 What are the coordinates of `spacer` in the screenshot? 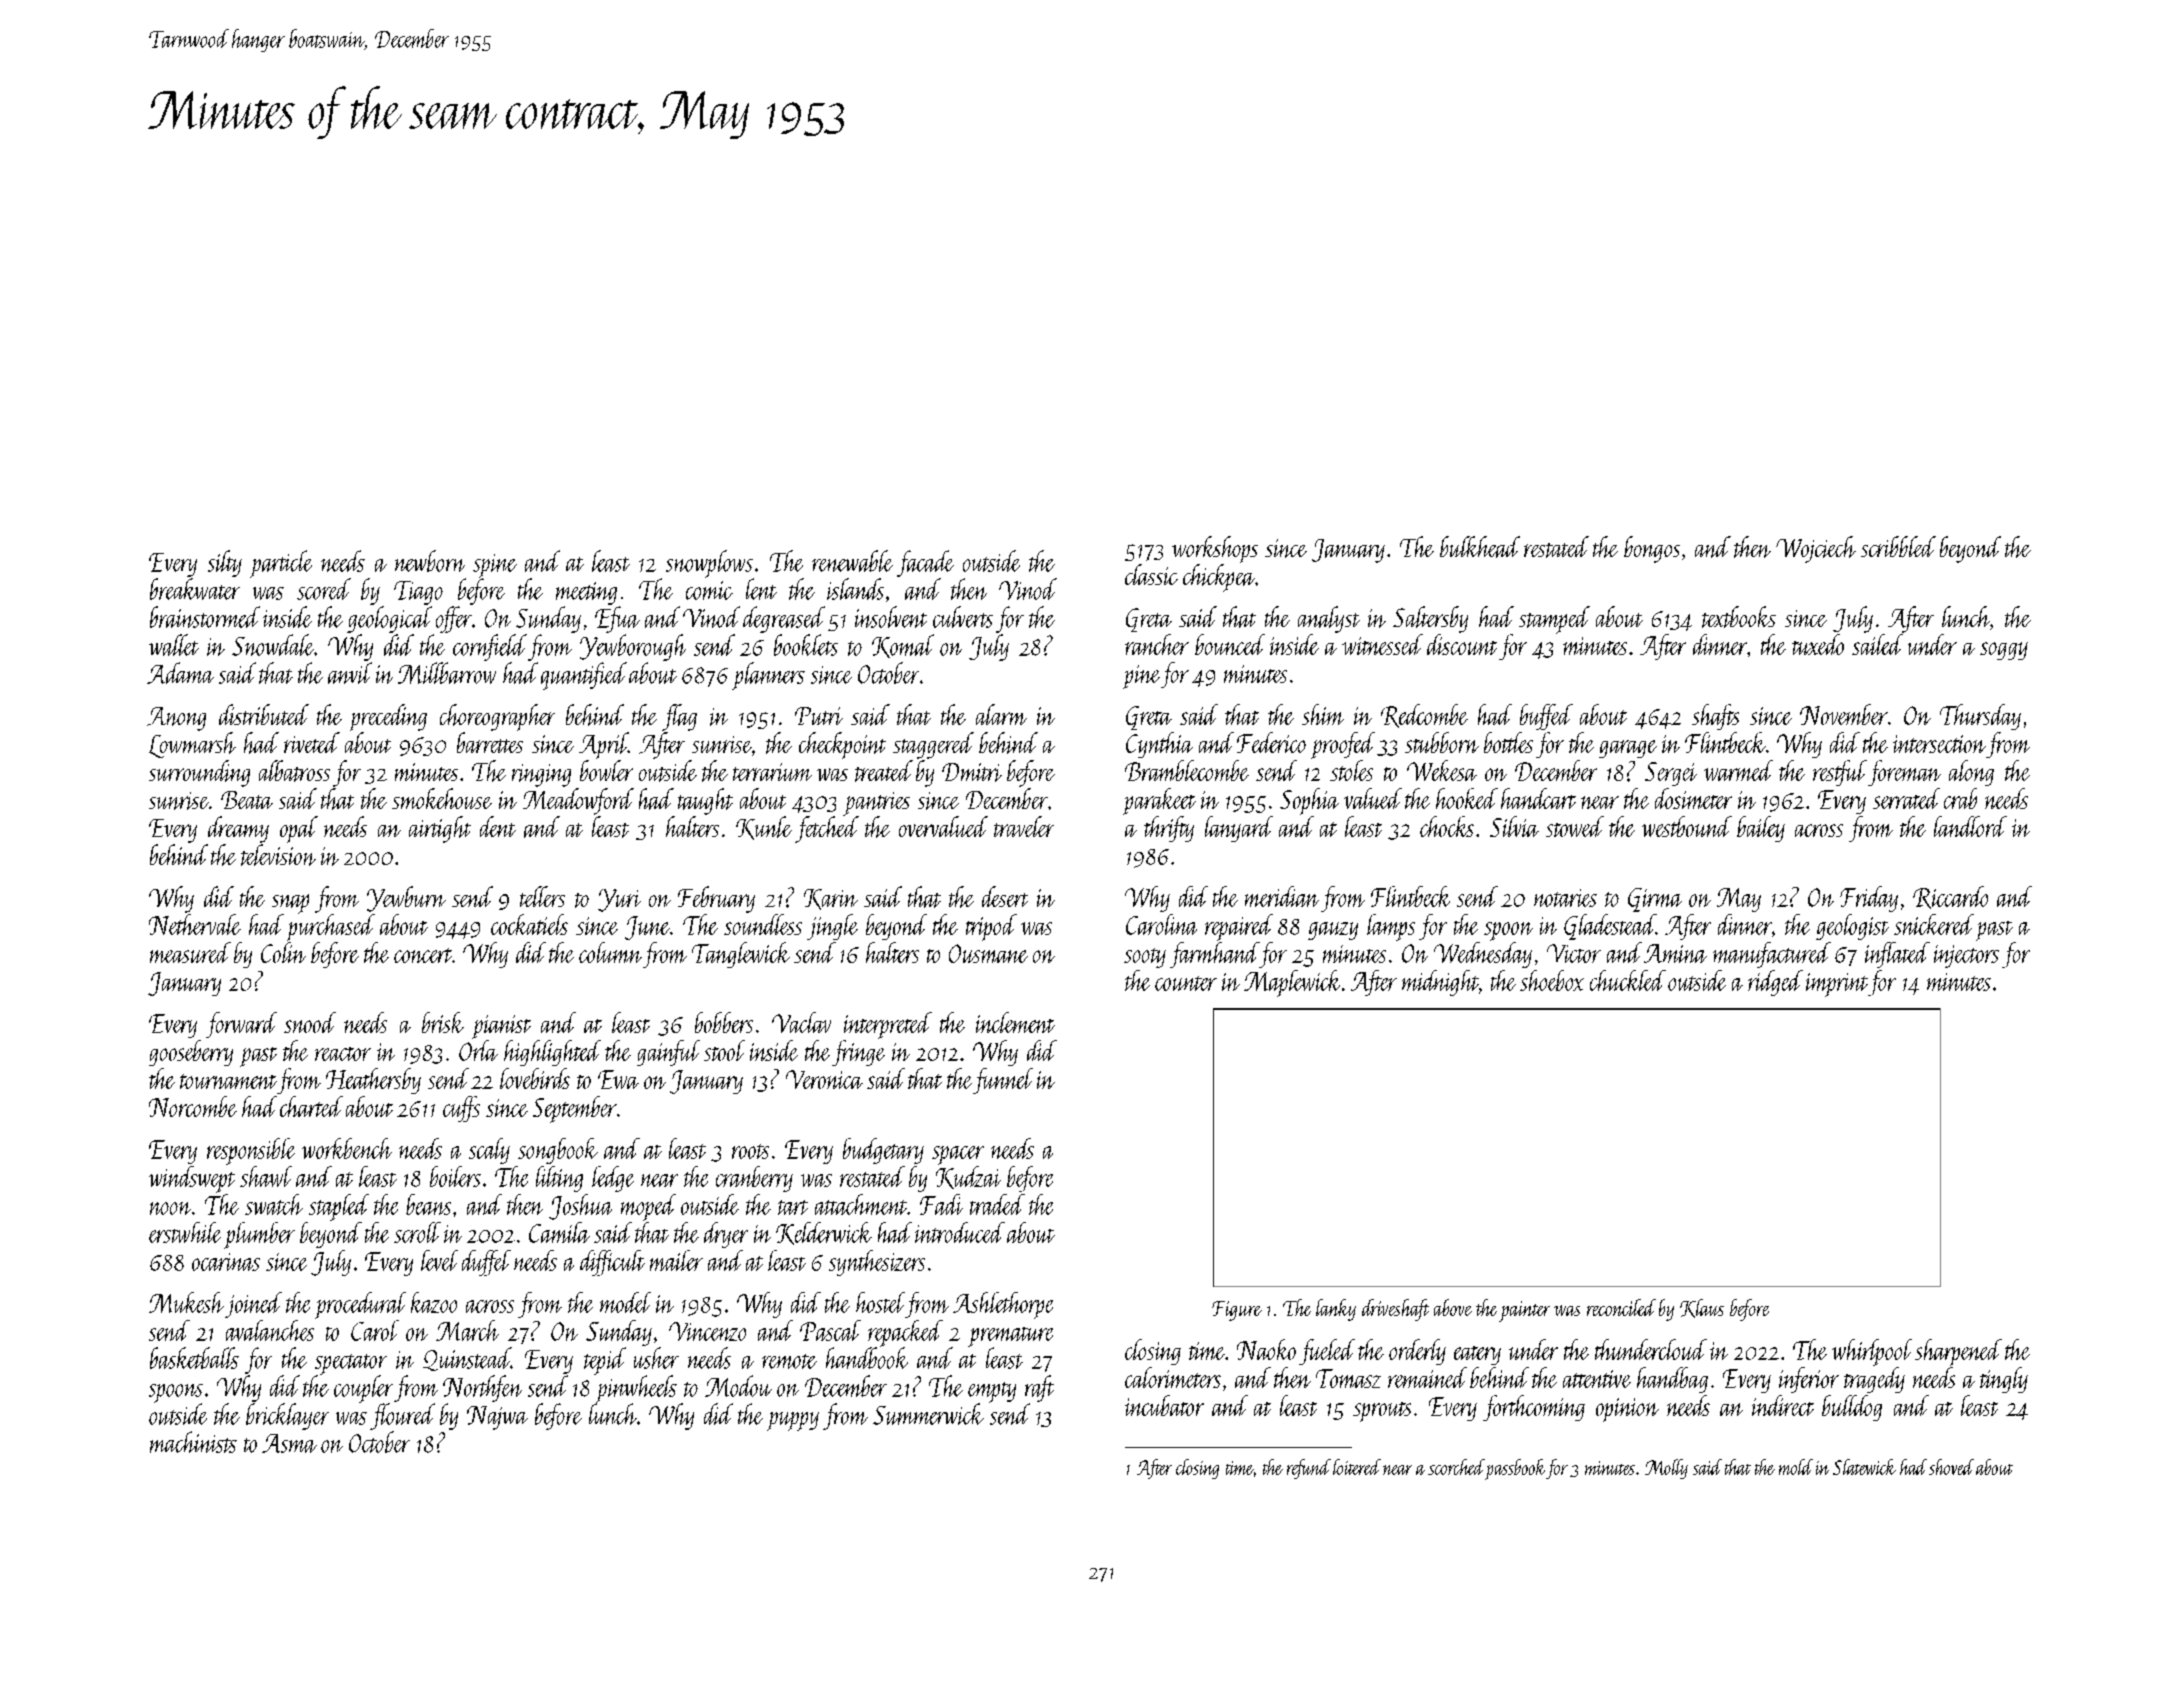 It's located at (958, 1155).
